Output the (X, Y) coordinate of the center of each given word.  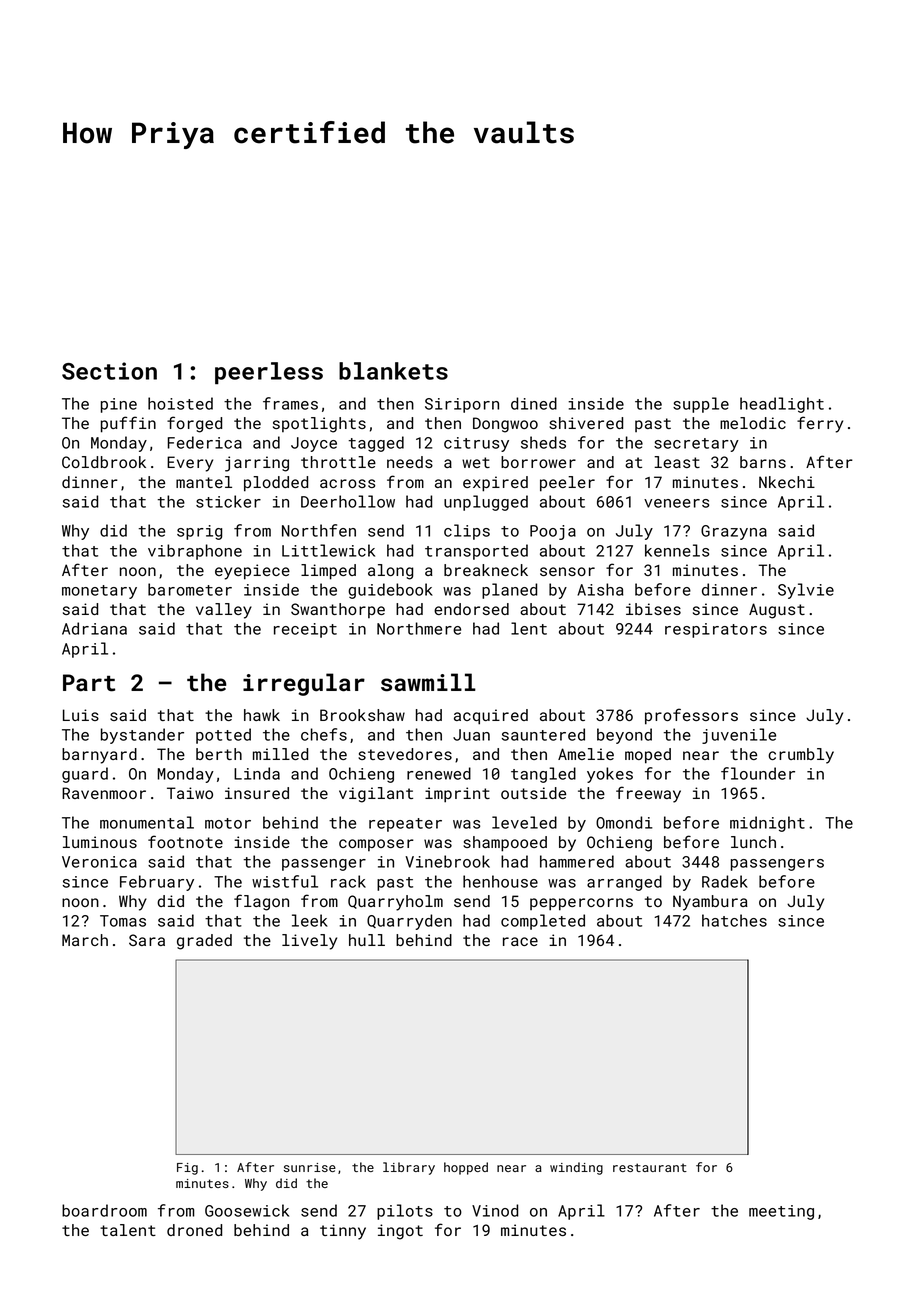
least (677, 462)
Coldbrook (104, 462)
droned (194, 1230)
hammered (577, 861)
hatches (734, 920)
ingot (400, 1232)
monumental (147, 822)
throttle (338, 462)
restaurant (650, 1167)
